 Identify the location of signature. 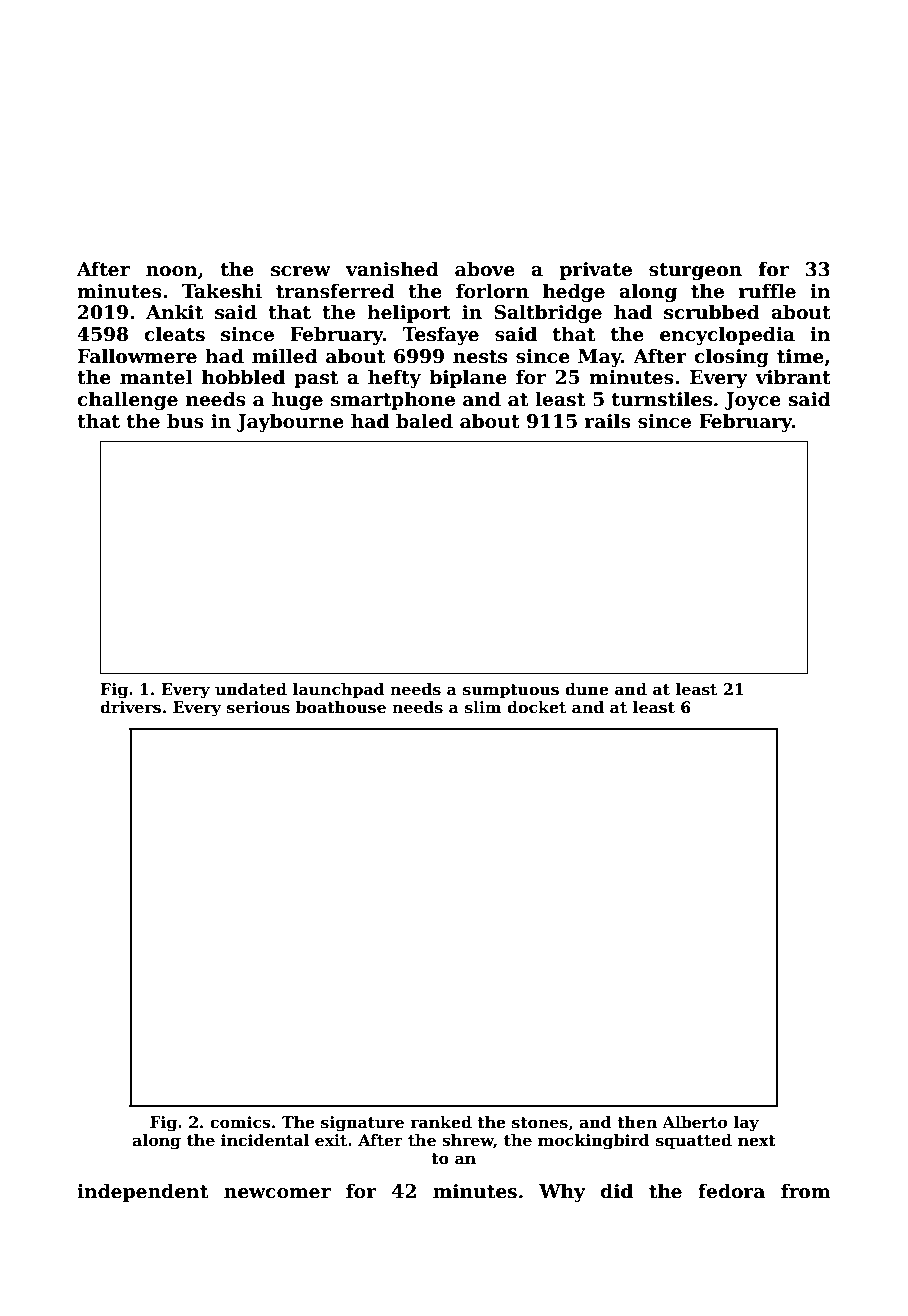
(362, 1124).
